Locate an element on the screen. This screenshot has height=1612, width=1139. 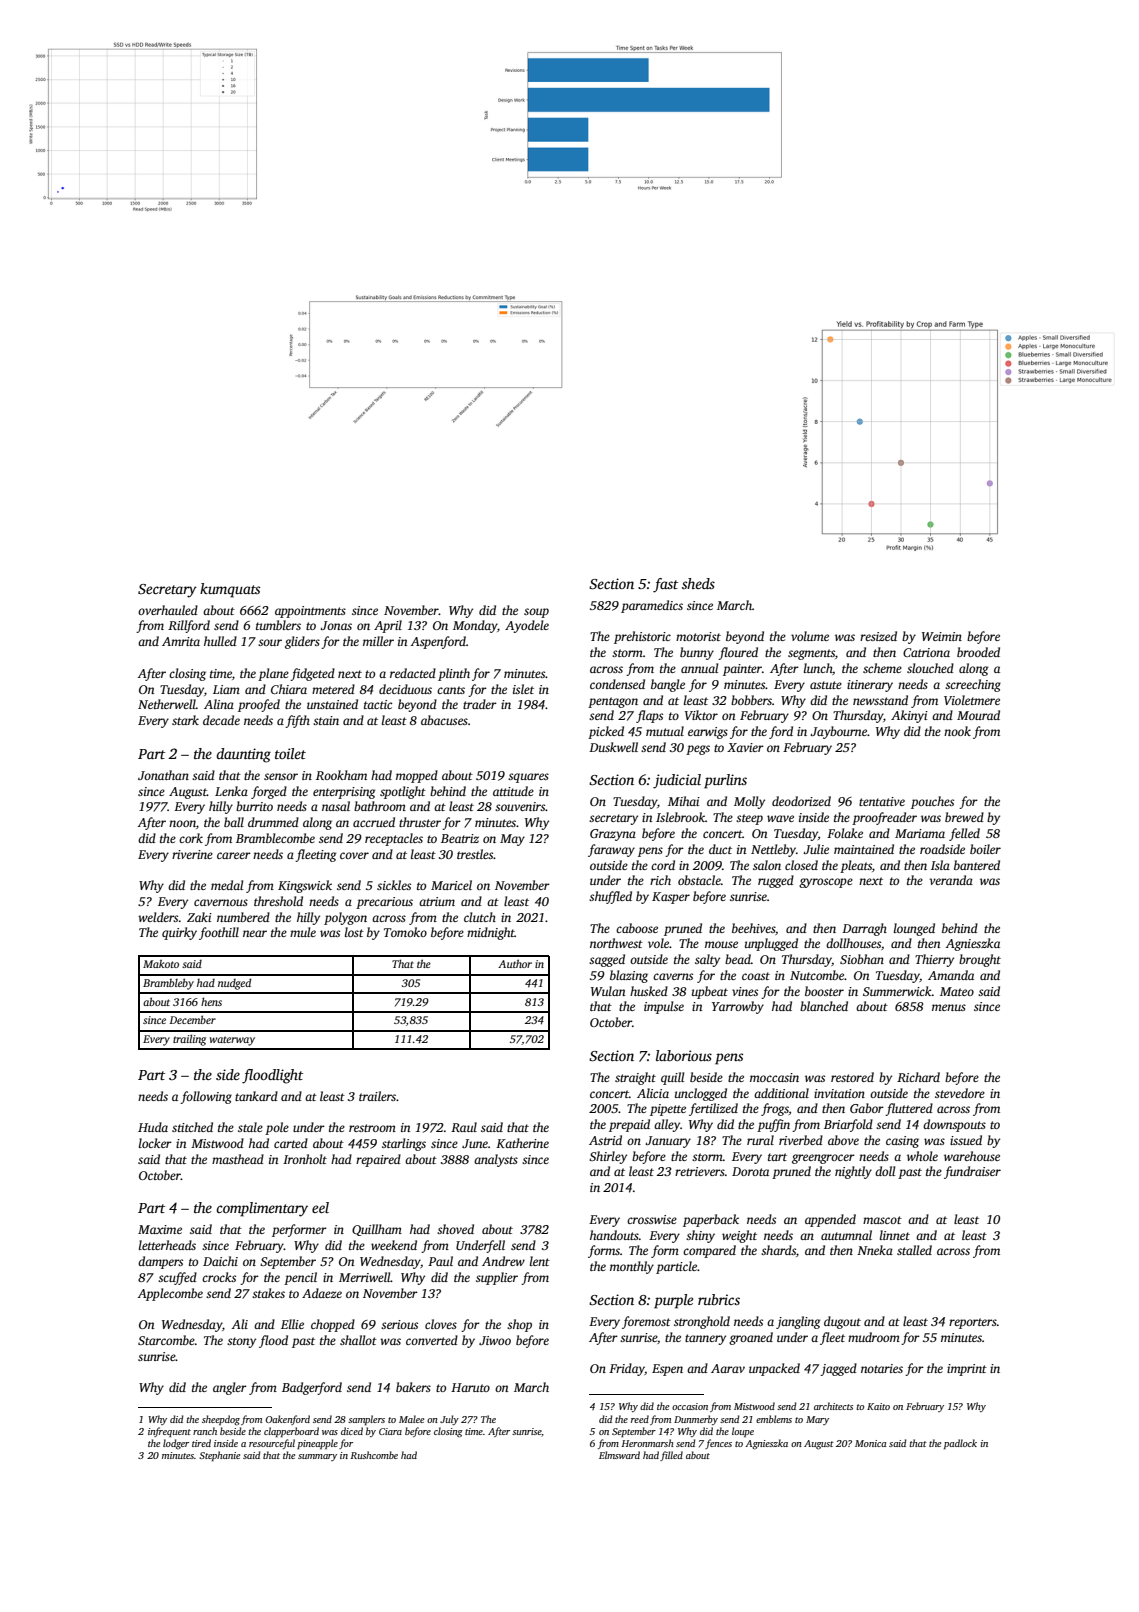
monthly is located at coordinates (632, 1267).
